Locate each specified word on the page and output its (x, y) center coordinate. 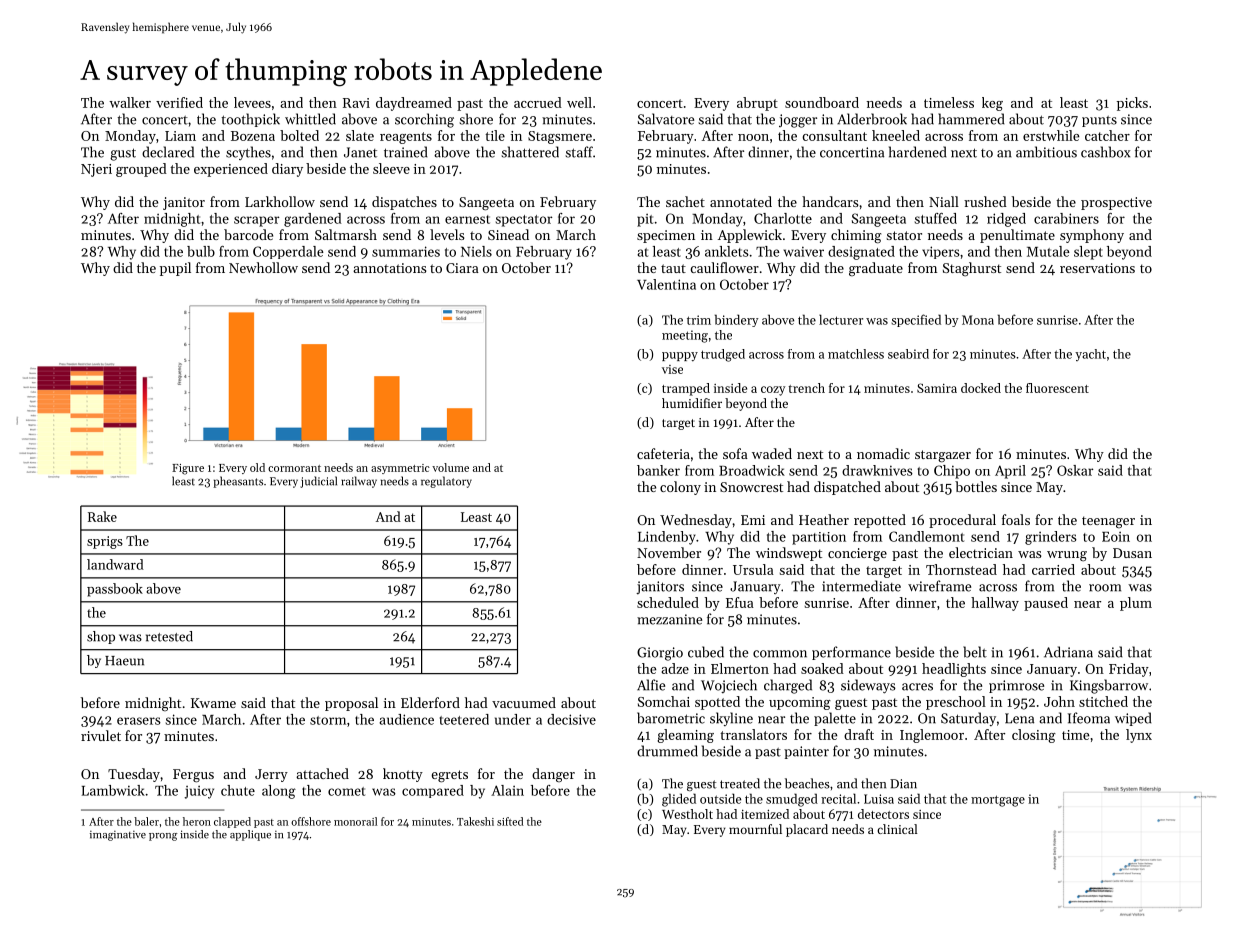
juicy (199, 792)
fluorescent (1057, 388)
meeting (685, 336)
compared (433, 791)
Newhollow (263, 267)
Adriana (1068, 652)
